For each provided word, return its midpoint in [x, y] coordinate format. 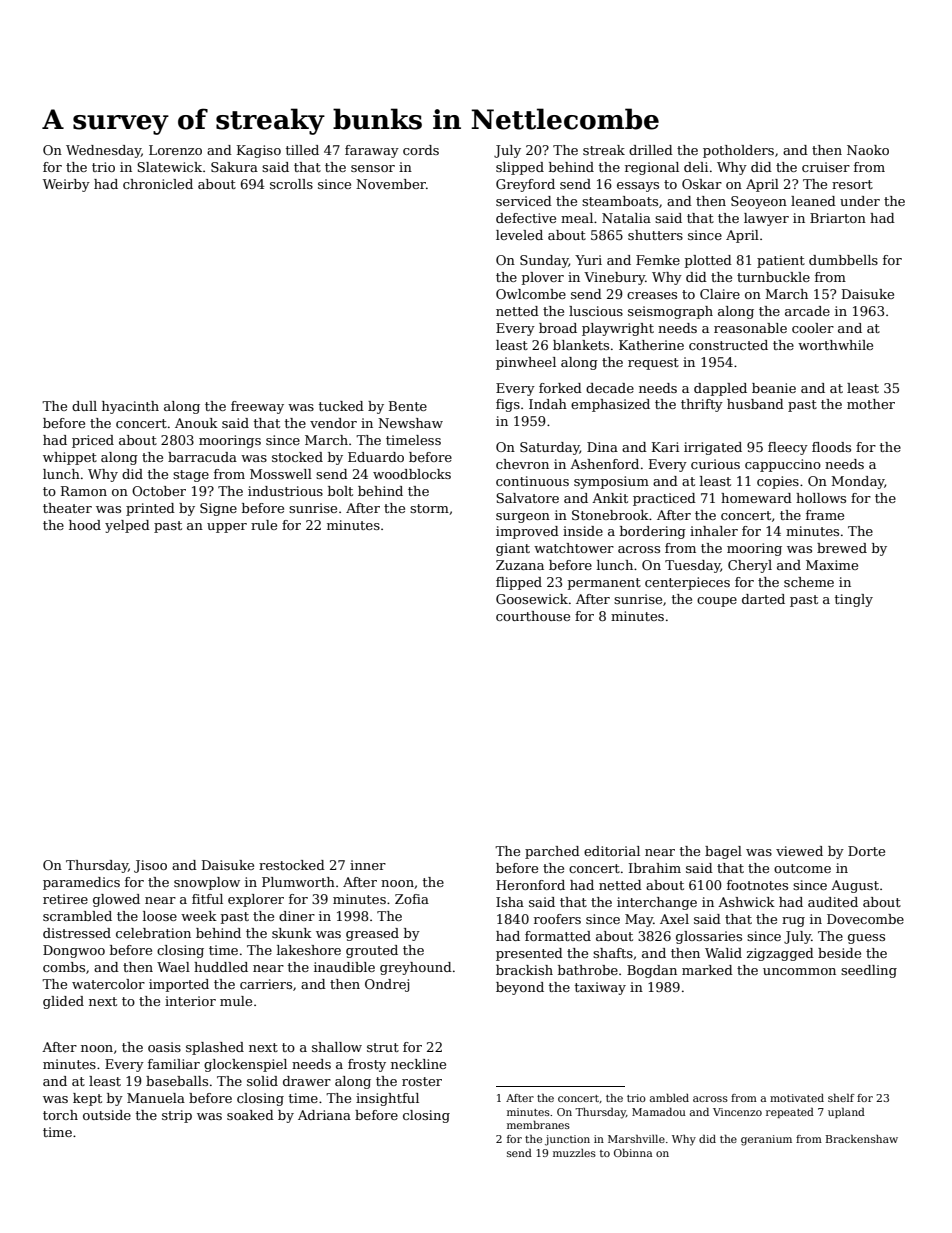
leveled [519, 235]
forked [560, 388]
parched [552, 852]
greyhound [416, 968]
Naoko [868, 150]
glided [63, 1002]
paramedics [81, 883]
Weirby [66, 185]
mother [871, 404]
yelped [127, 526]
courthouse [533, 616]
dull [84, 406]
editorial [612, 851]
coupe [717, 602]
